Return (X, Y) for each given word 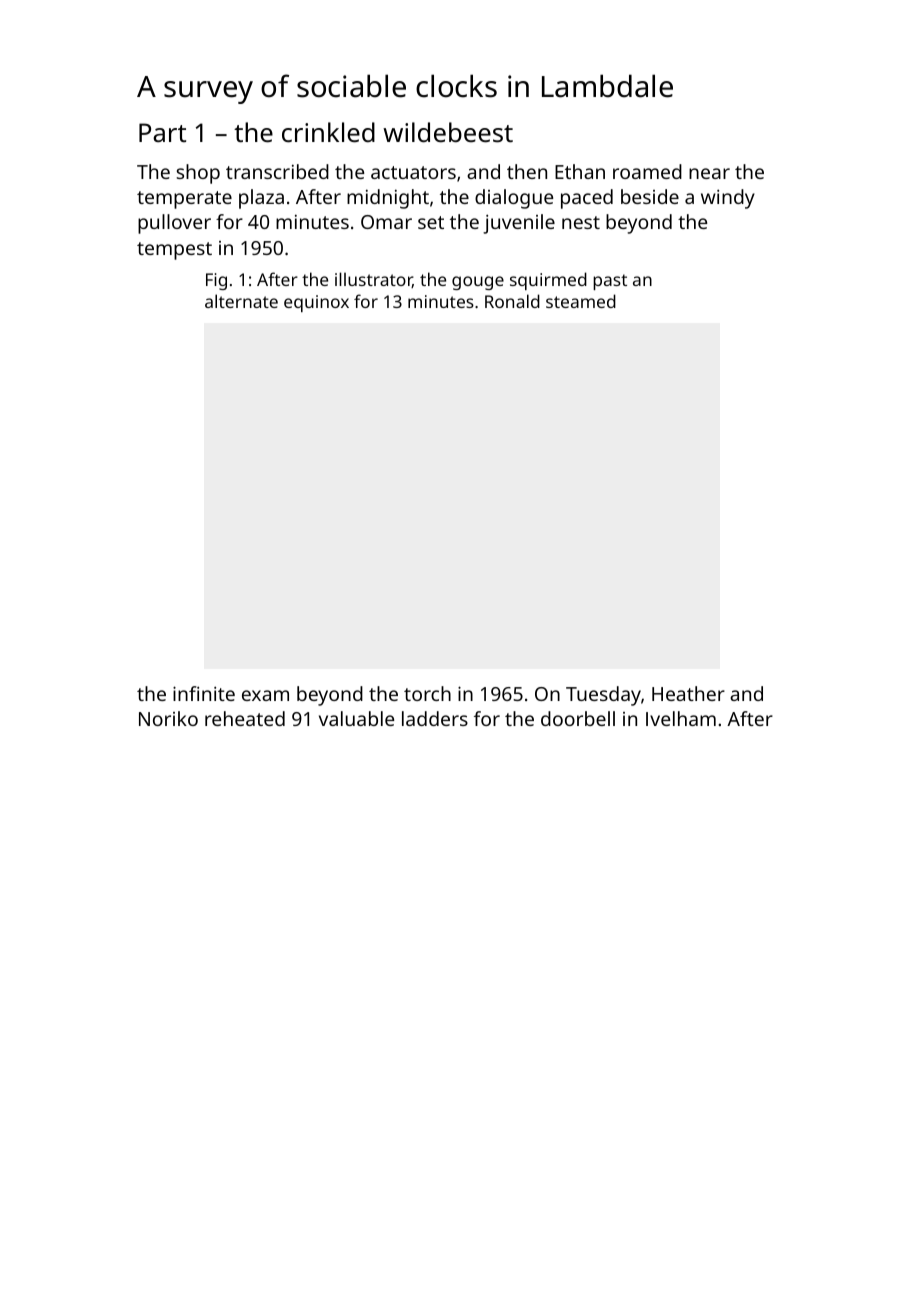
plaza (261, 199)
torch (427, 693)
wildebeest (448, 132)
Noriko (168, 718)
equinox (316, 303)
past (610, 282)
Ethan (580, 171)
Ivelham (681, 718)
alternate (241, 301)
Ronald (512, 301)
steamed (581, 301)
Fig (216, 281)
